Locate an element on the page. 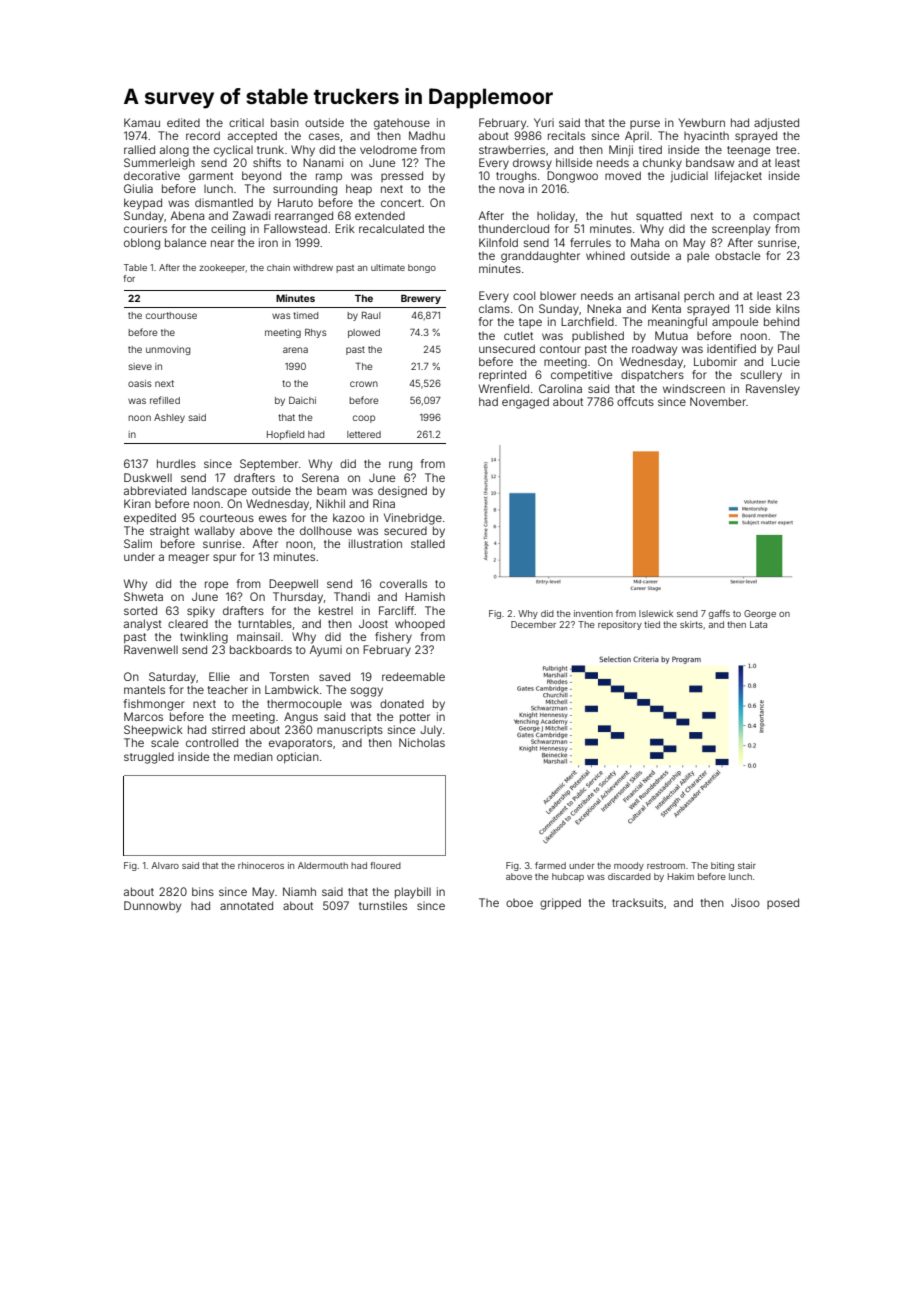 Image resolution: width=924 pixels, height=1308 pixels. turnstiles is located at coordinates (383, 905).
